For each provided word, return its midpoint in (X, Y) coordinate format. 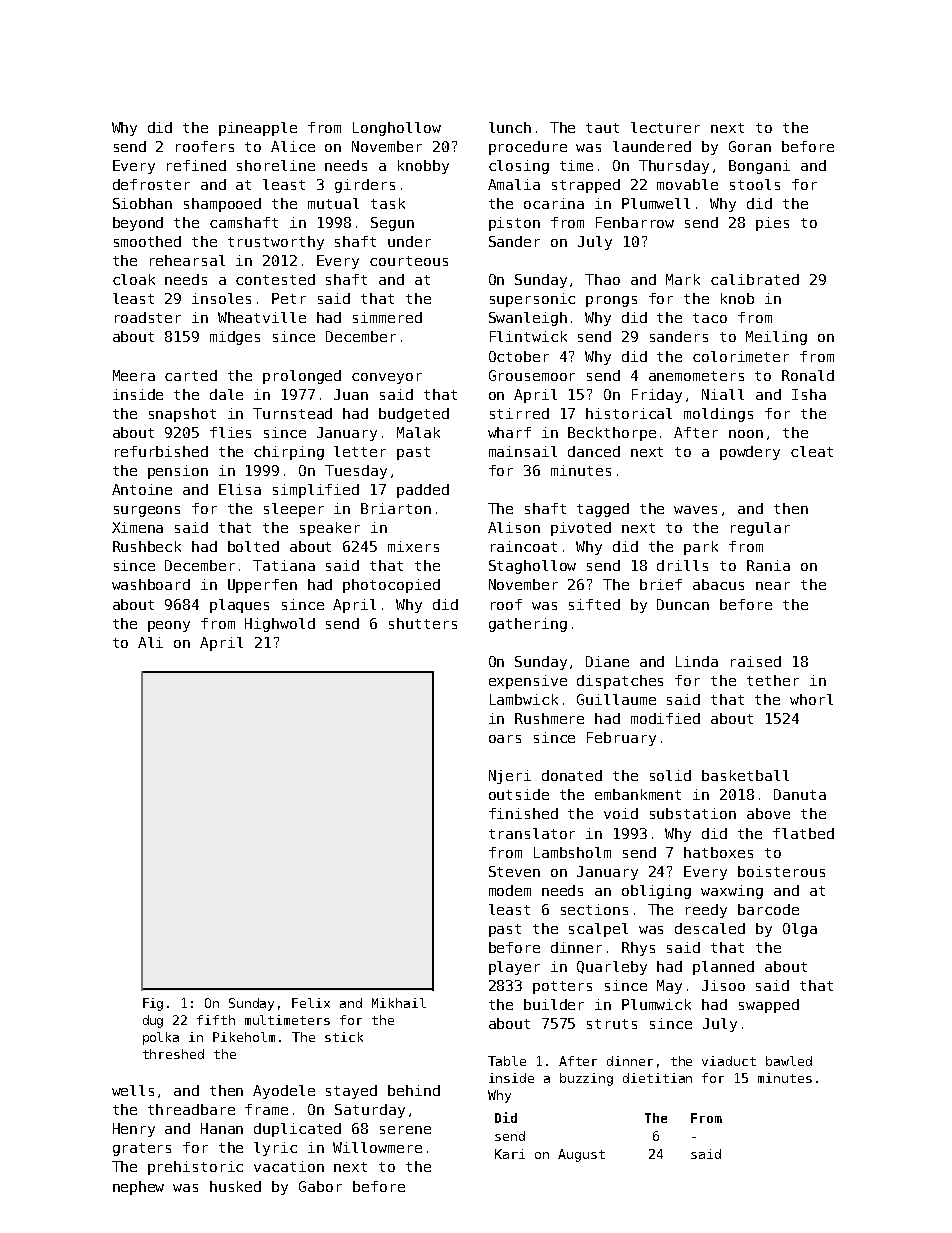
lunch (510, 127)
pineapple (258, 129)
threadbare (191, 1109)
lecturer (665, 127)
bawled (789, 1061)
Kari (510, 1154)
